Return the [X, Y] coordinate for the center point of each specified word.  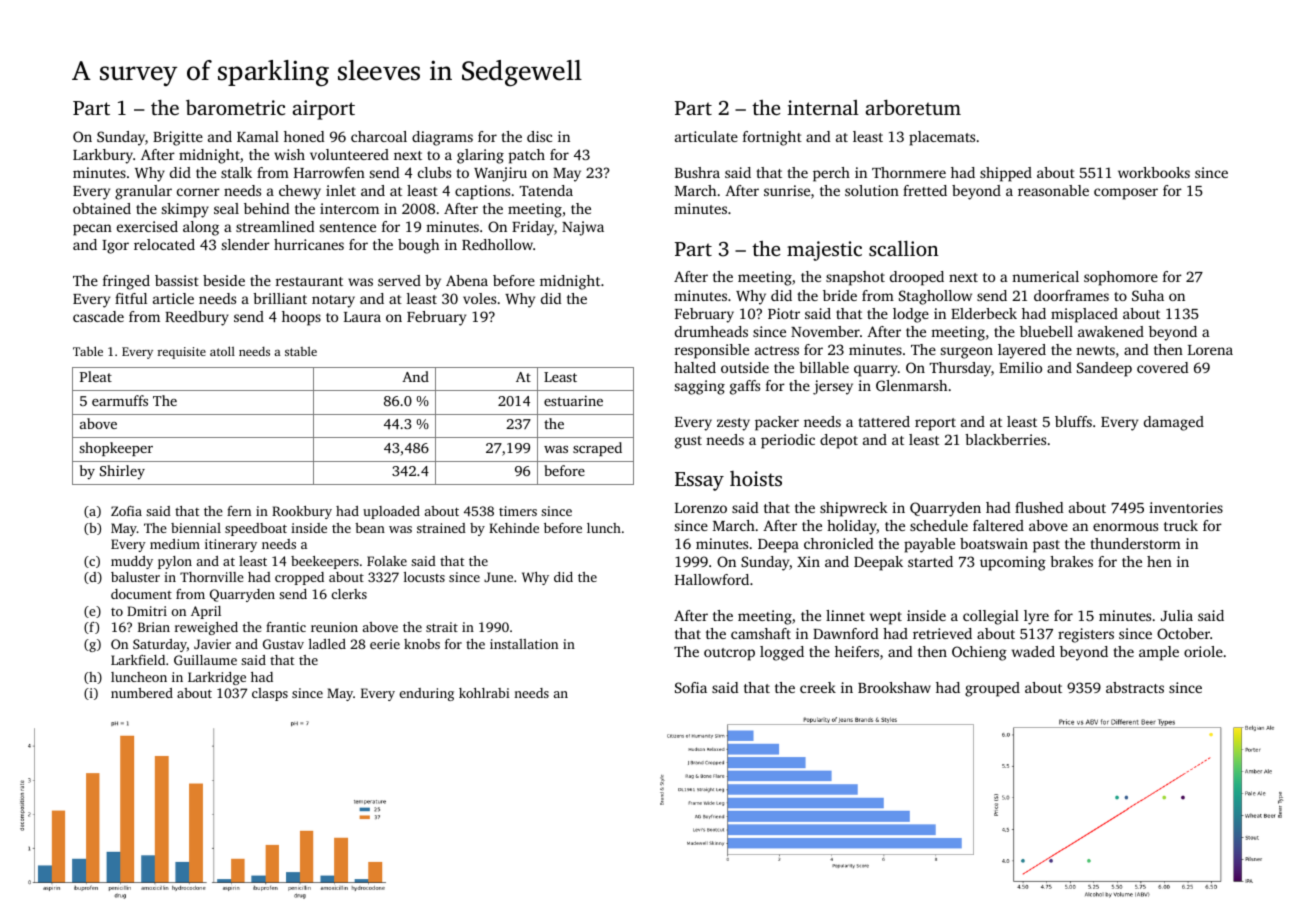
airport [323, 110]
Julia [1177, 615]
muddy [132, 562]
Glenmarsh [911, 385]
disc [539, 136]
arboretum [913, 107]
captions [482, 192]
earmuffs [120, 400]
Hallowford [712, 579]
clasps [270, 694]
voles [479, 298]
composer [1126, 194]
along [201, 228]
